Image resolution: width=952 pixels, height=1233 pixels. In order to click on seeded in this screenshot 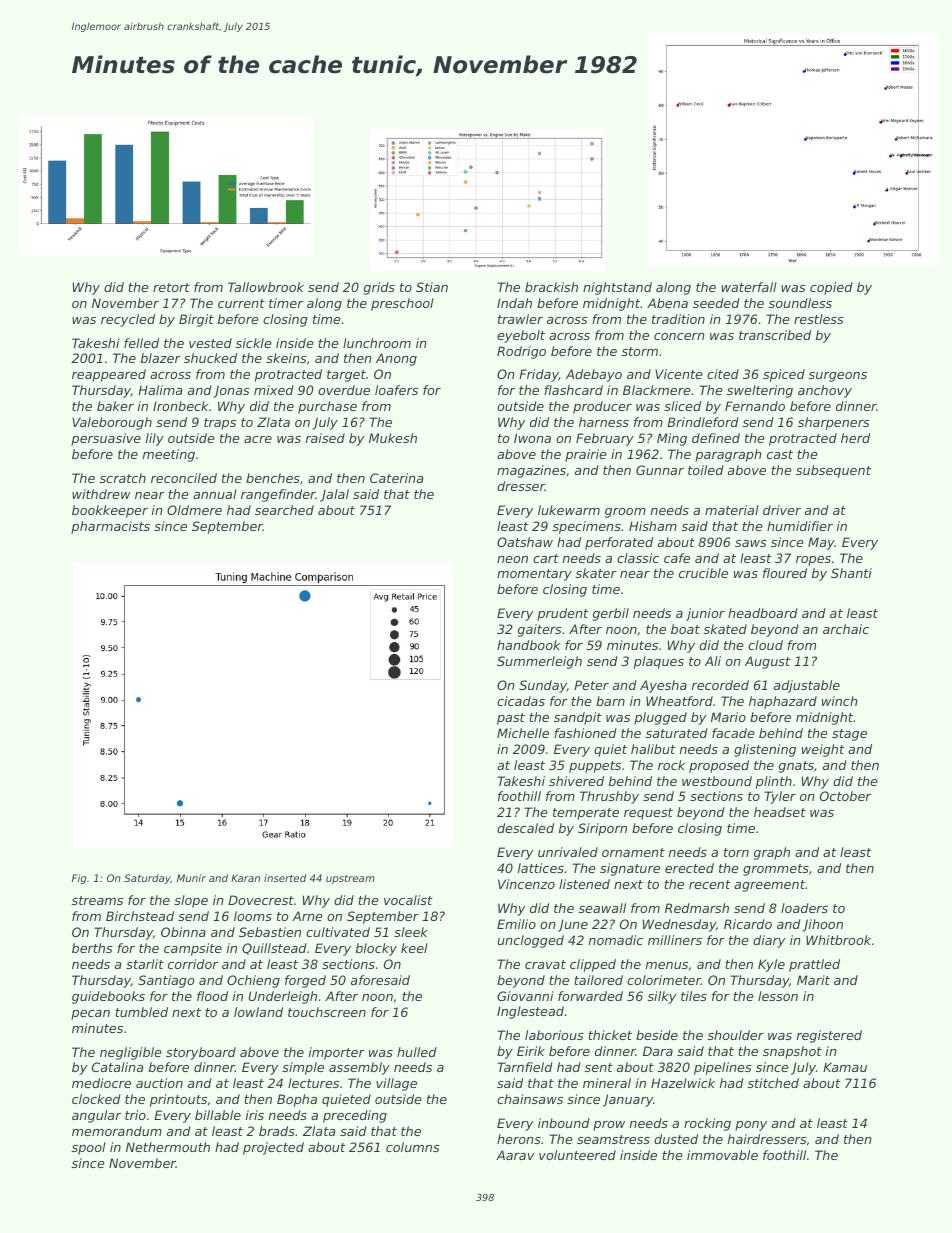, I will do `click(716, 303)`.
